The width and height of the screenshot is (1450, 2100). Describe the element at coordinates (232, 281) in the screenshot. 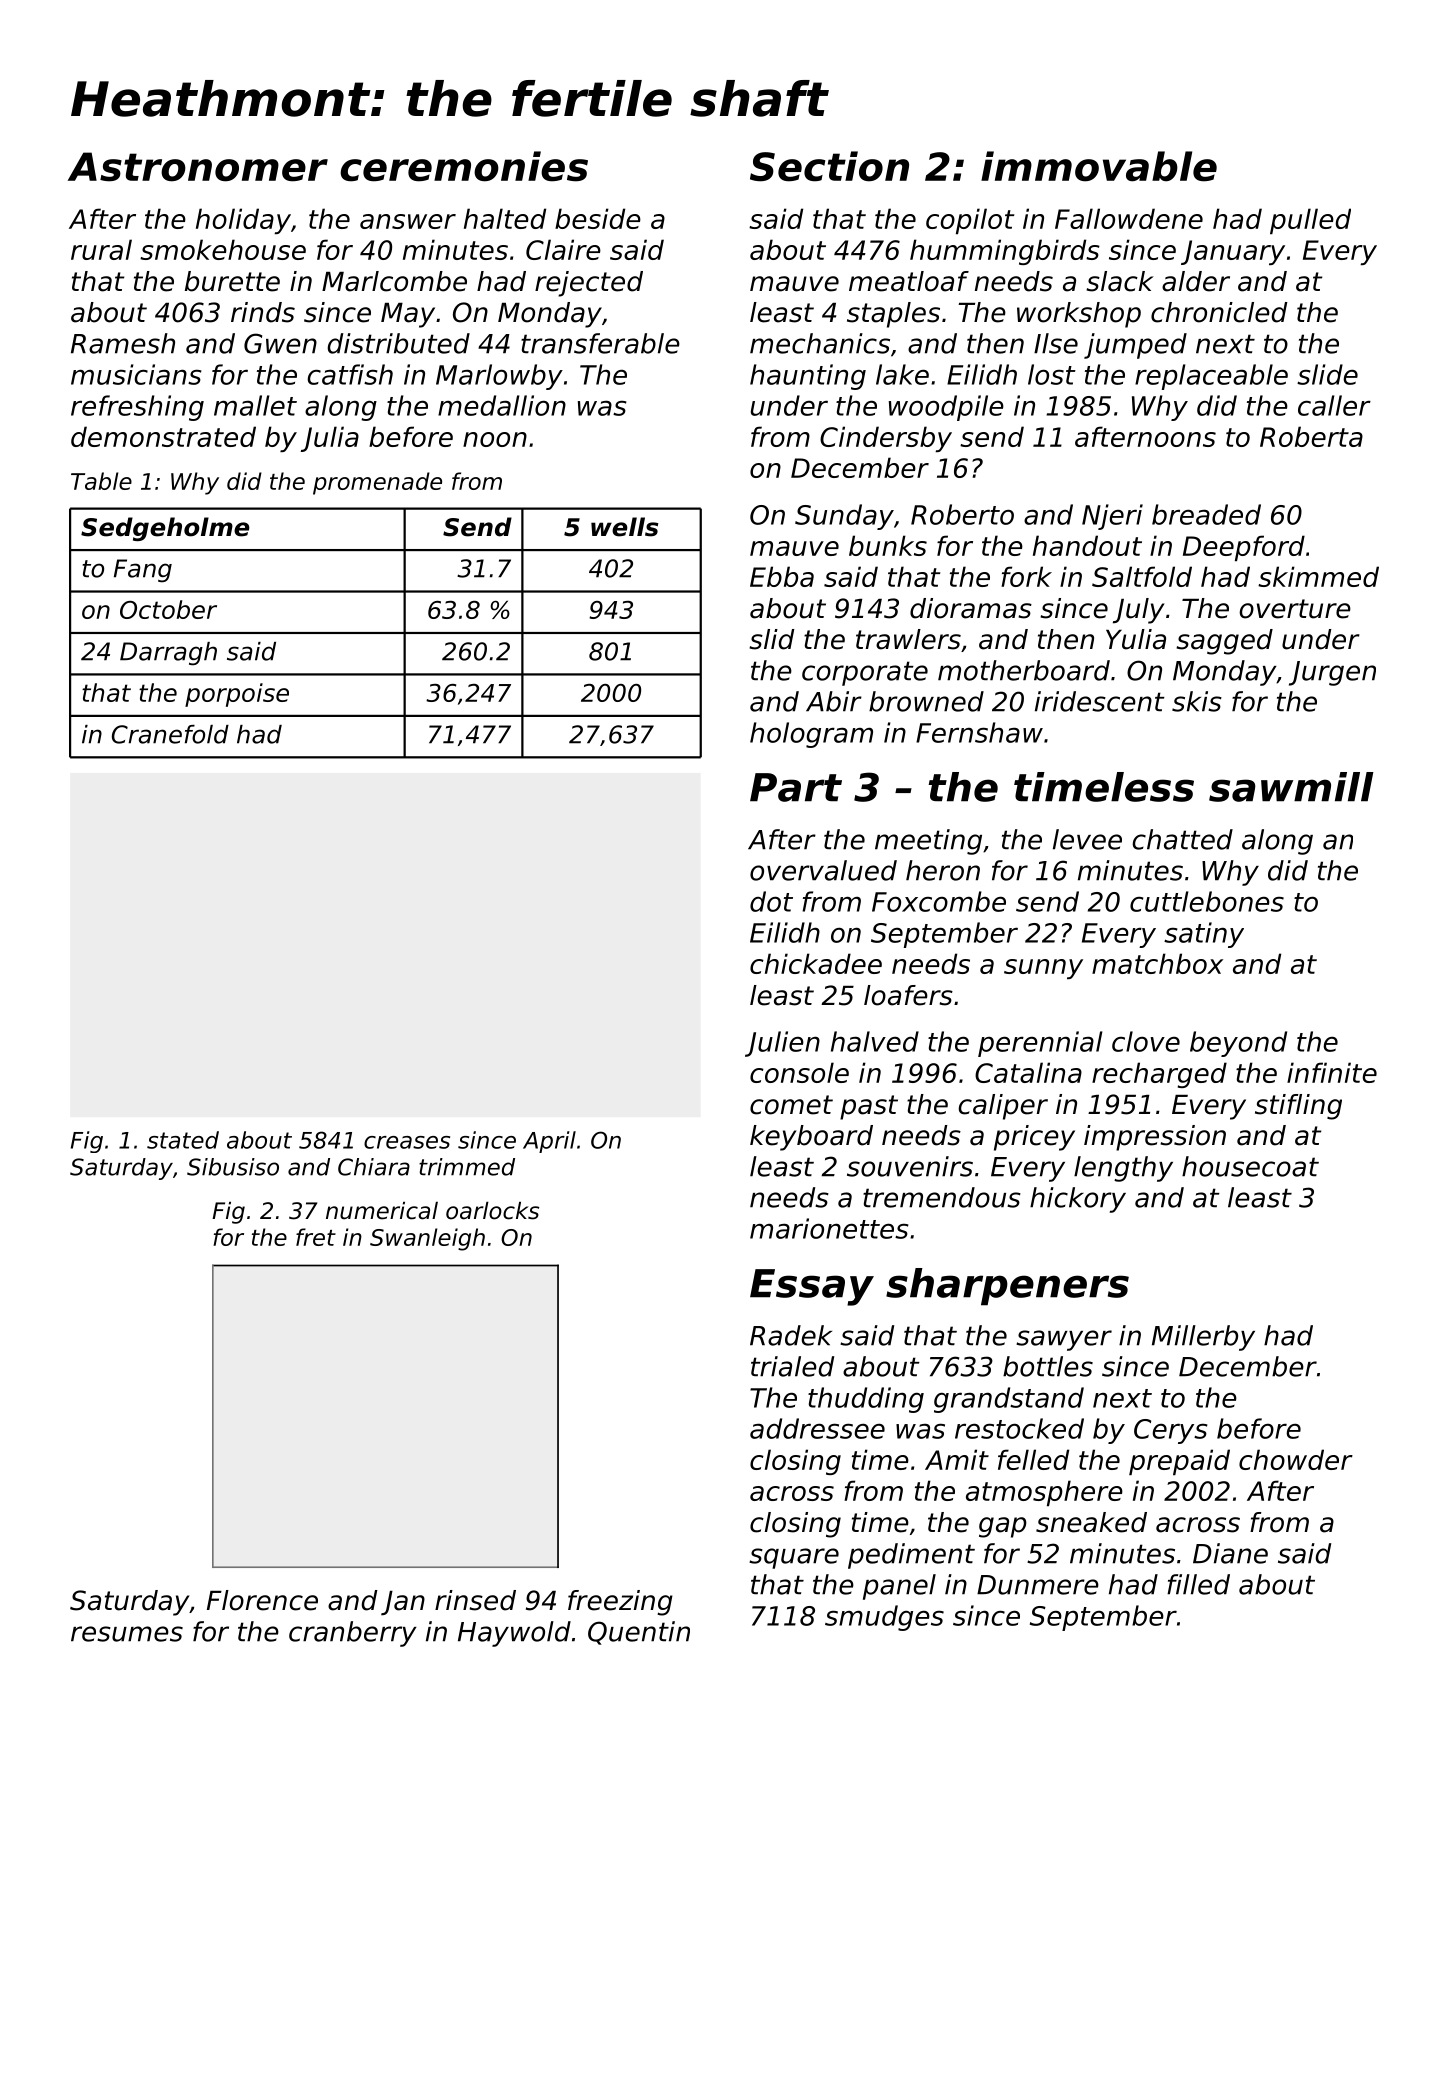

I see `burette` at that location.
